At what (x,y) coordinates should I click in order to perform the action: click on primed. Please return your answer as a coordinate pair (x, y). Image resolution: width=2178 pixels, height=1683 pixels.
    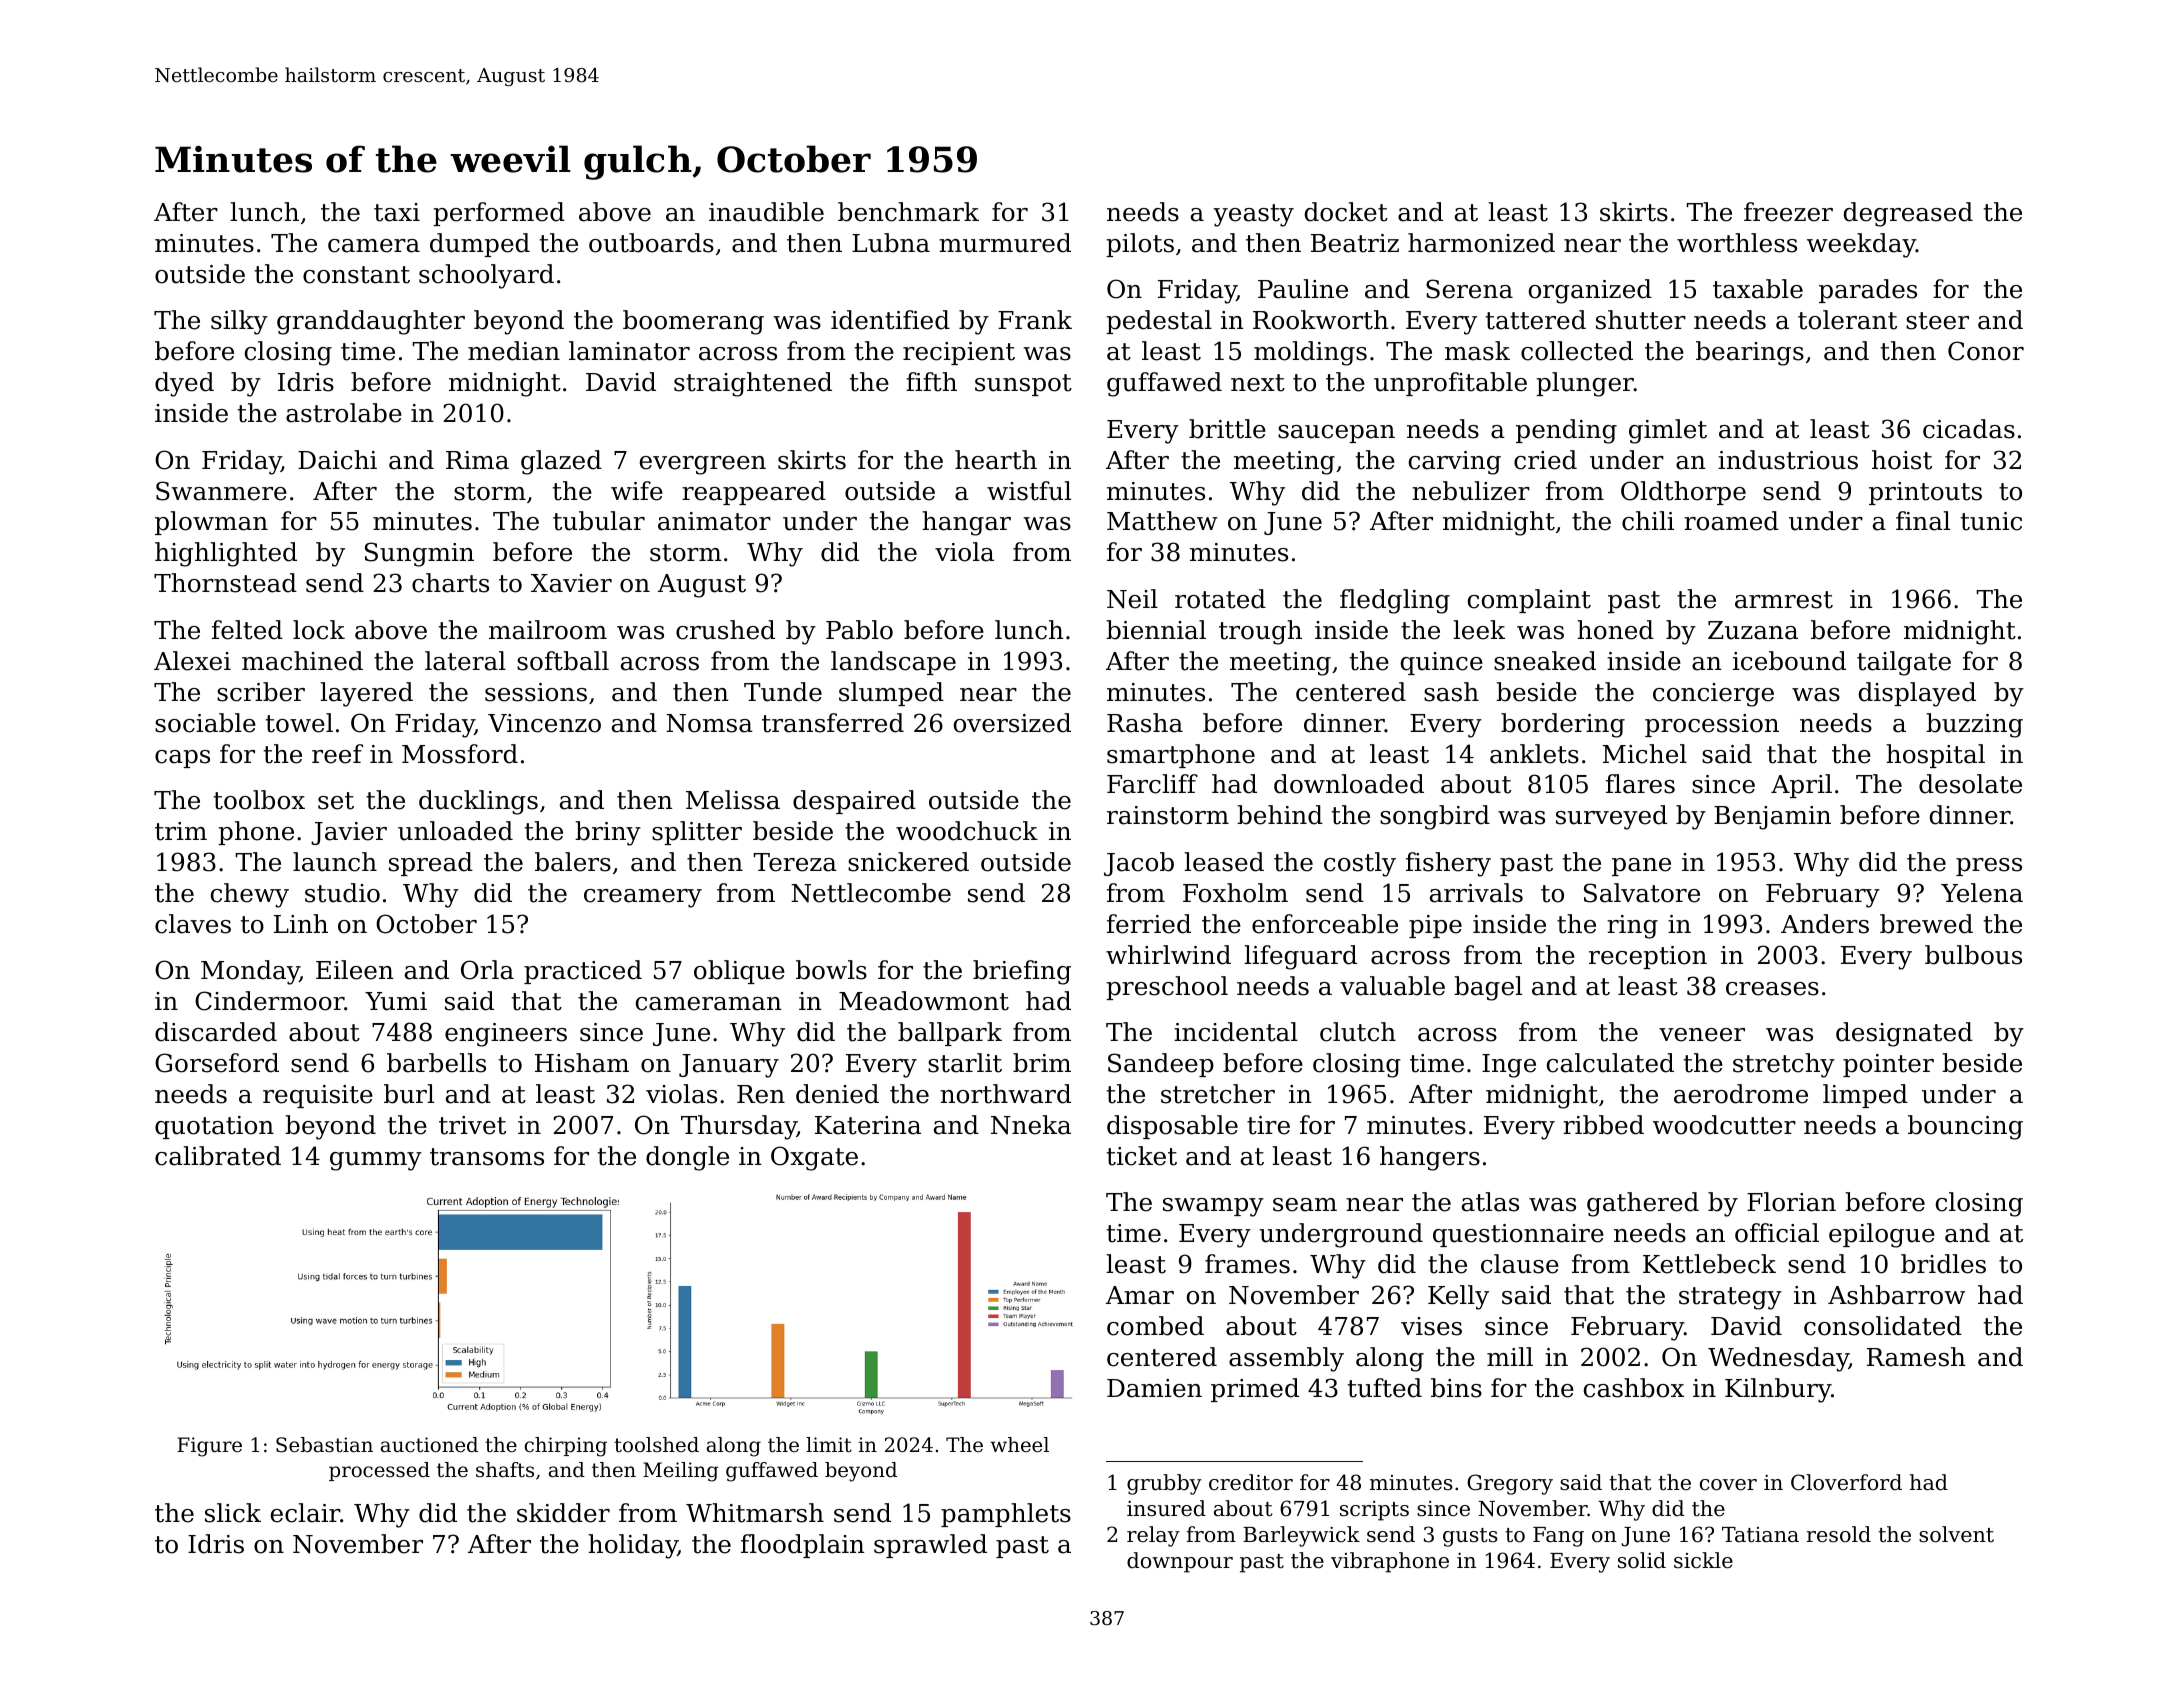
    Looking at the image, I should click on (1255, 1390).
